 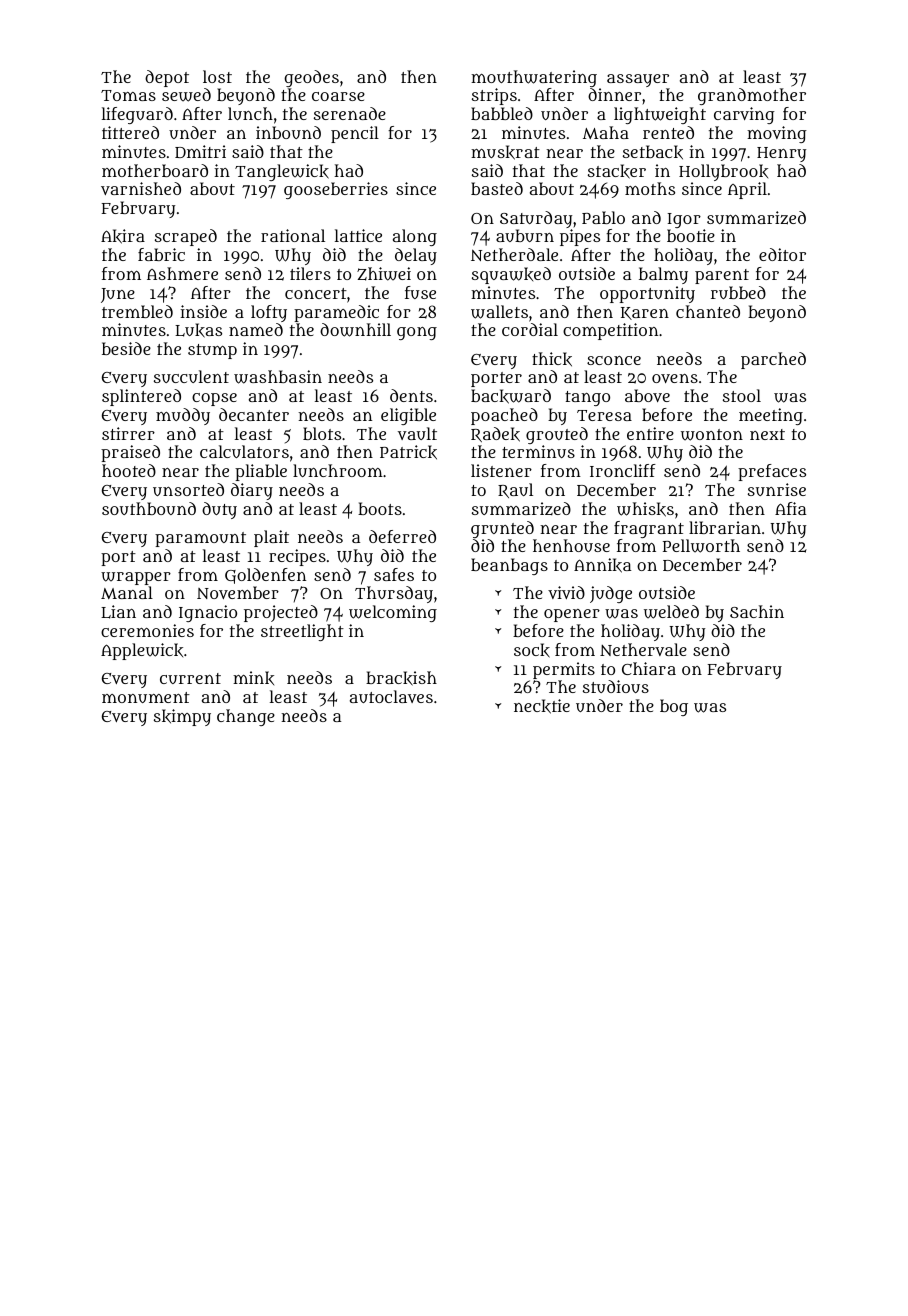 I want to click on depot, so click(x=167, y=78).
